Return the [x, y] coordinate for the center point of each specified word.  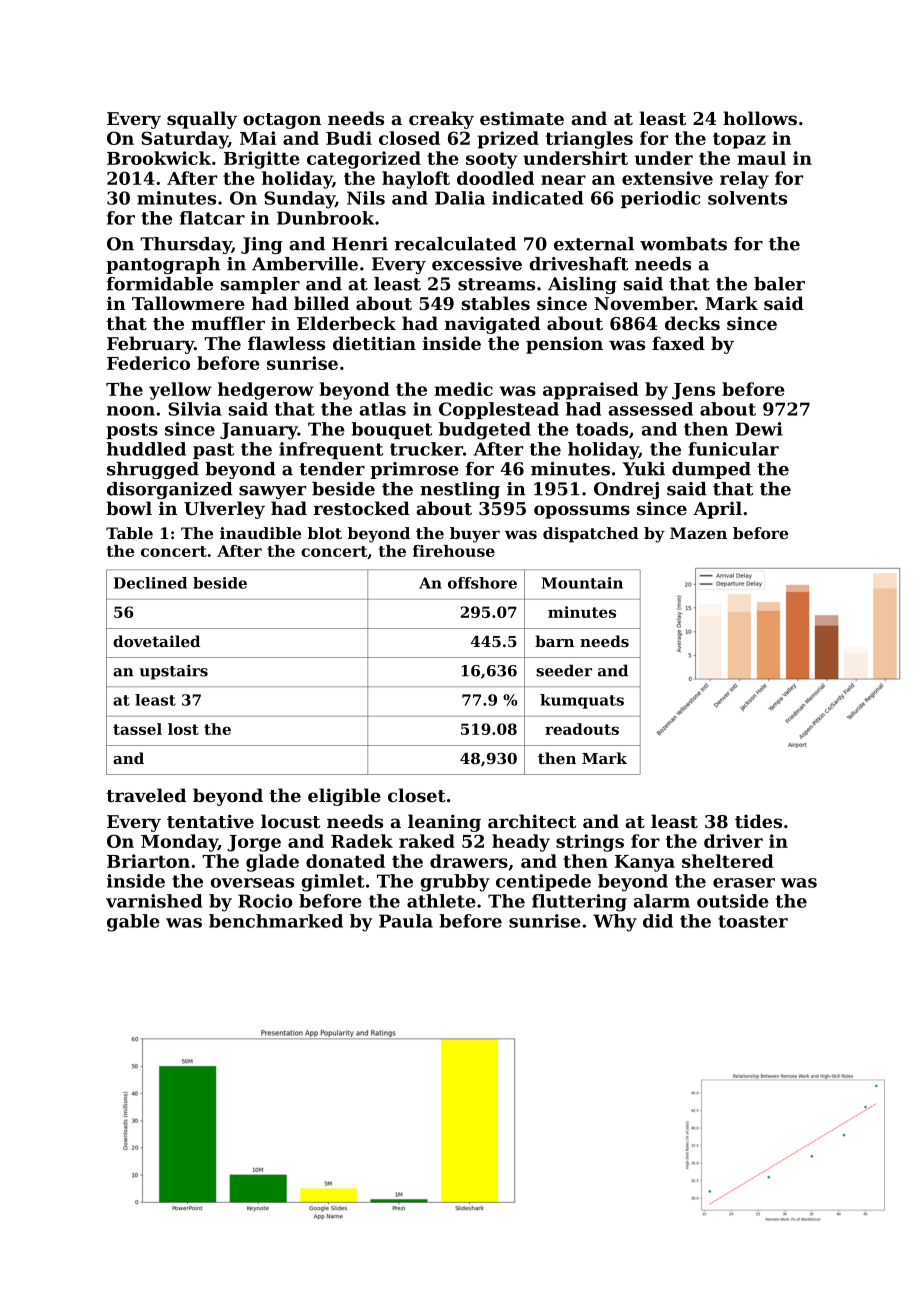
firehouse [454, 551]
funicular [733, 449]
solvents [747, 198]
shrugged [153, 470]
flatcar [212, 218]
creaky [441, 120]
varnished [154, 901]
